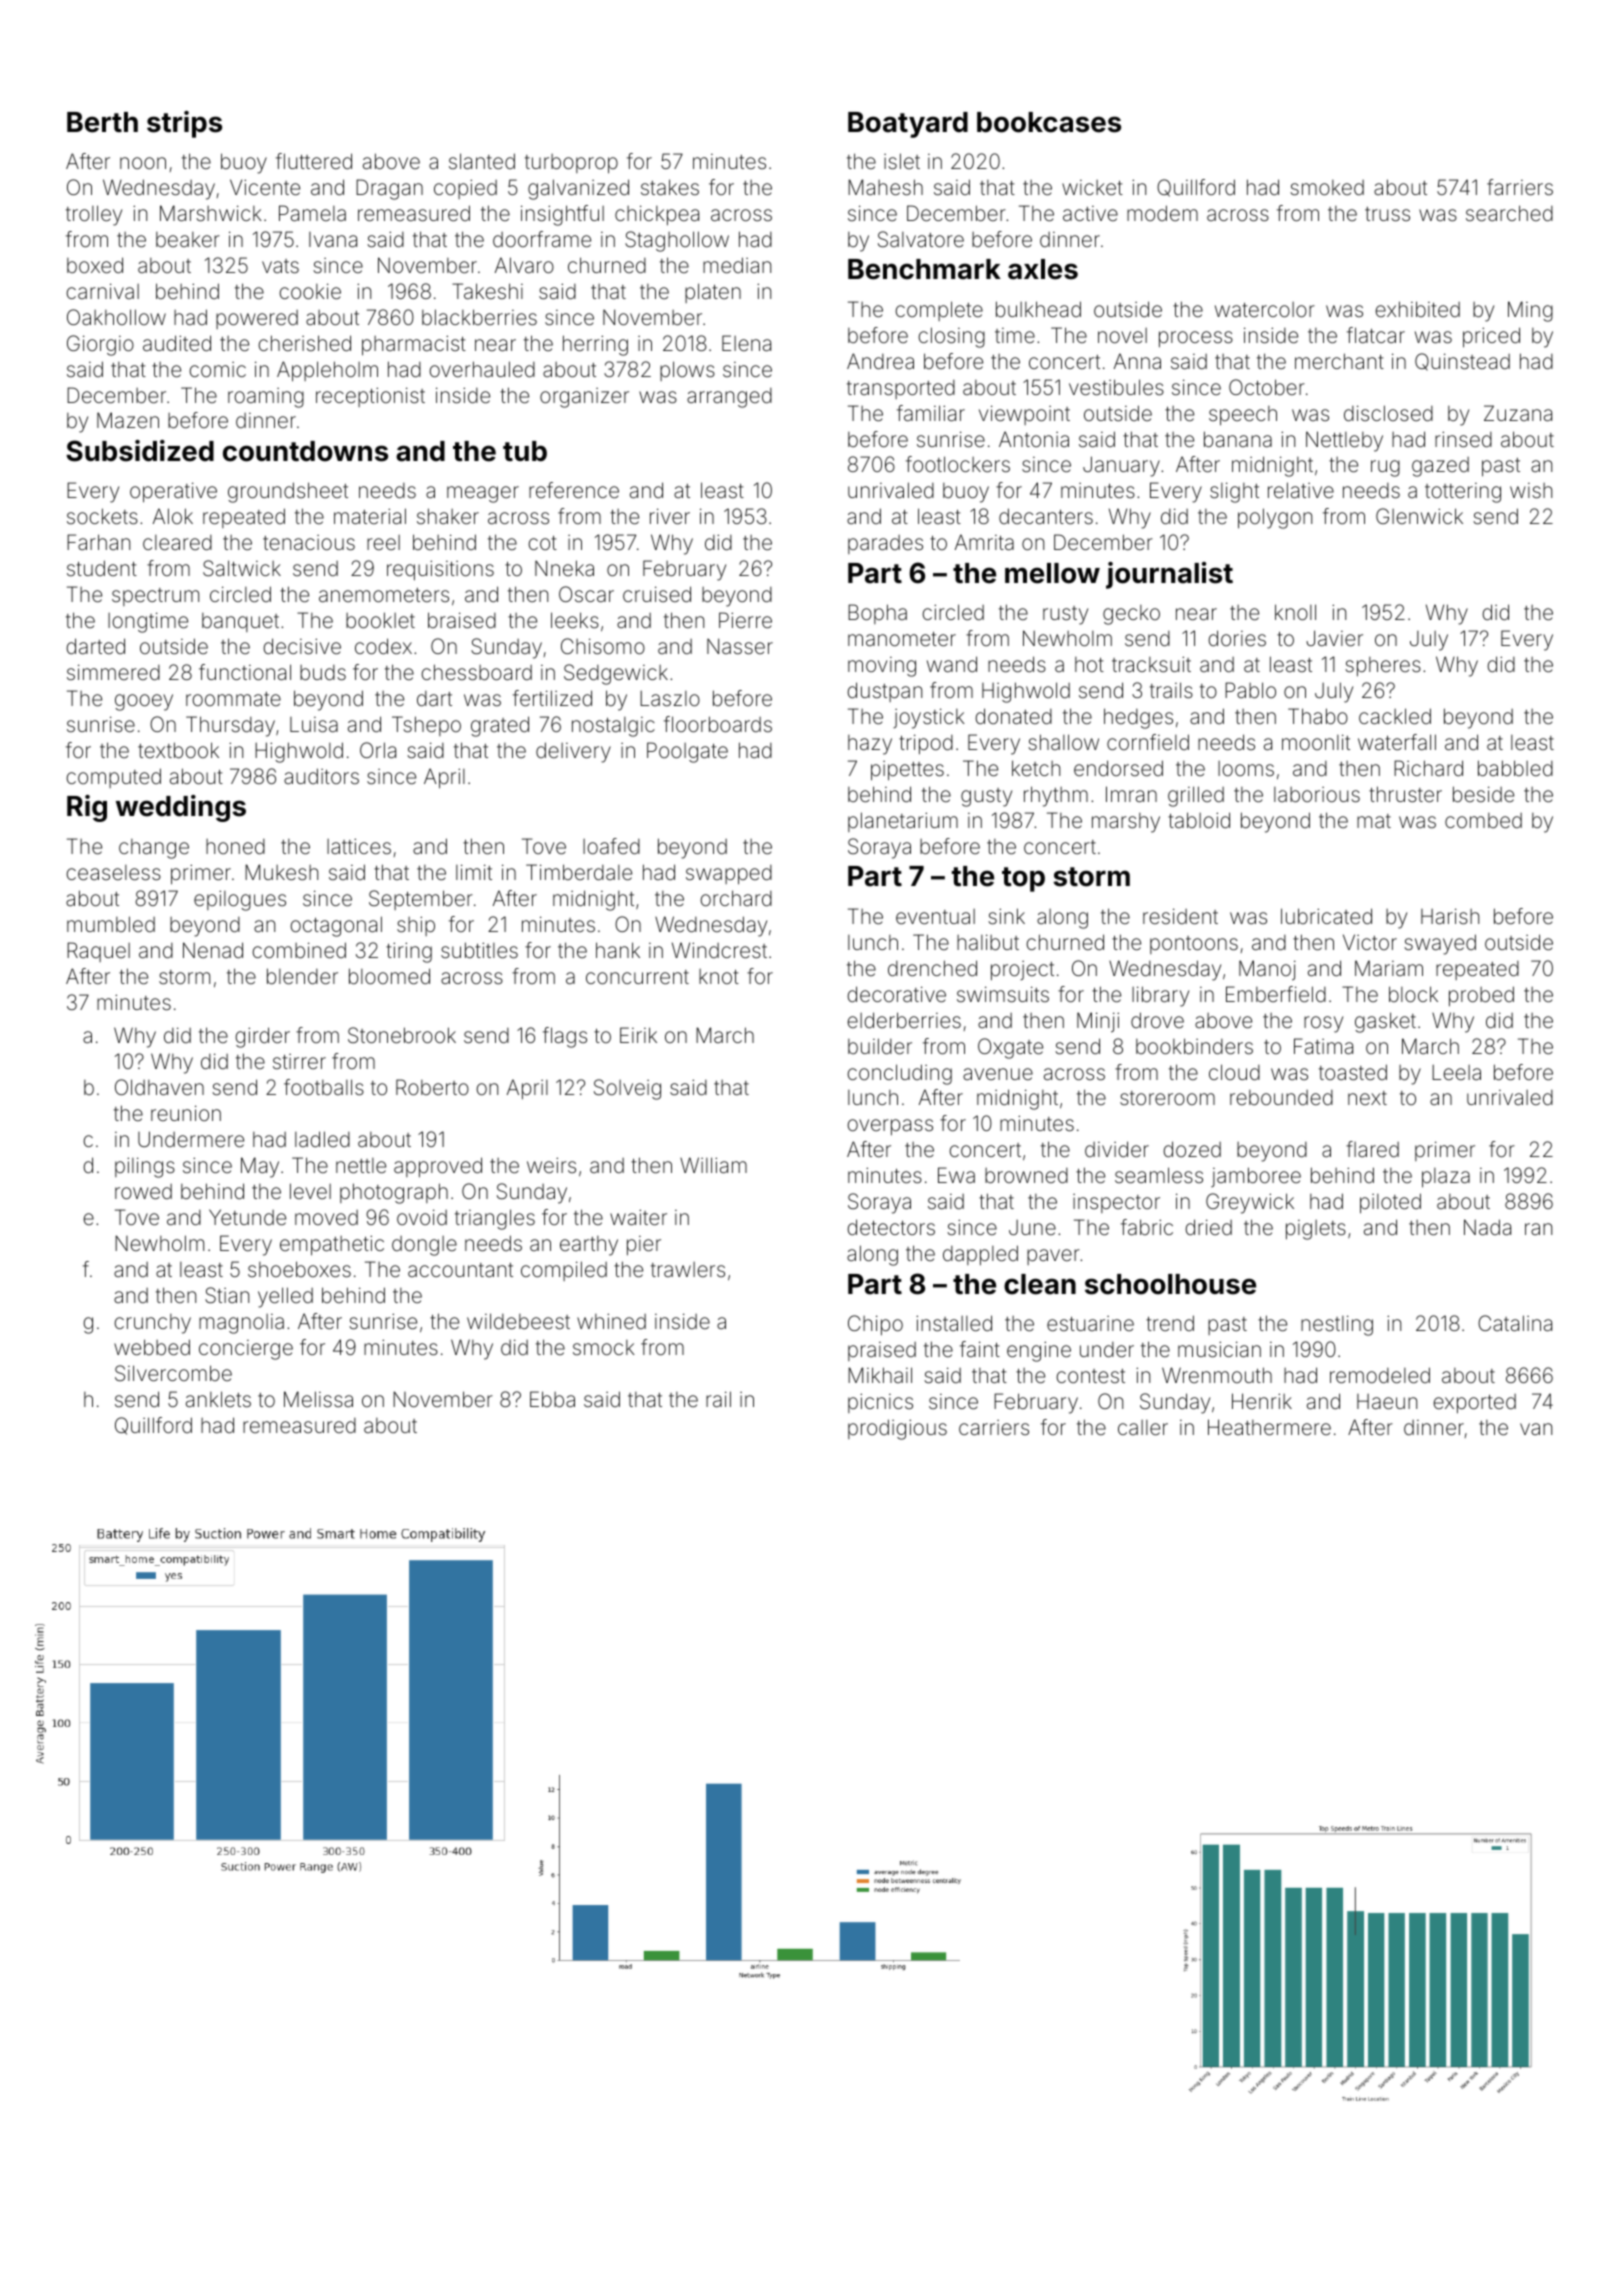 The height and width of the screenshot is (2292, 1620). Describe the element at coordinates (1334, 638) in the screenshot. I see `Javier` at that location.
